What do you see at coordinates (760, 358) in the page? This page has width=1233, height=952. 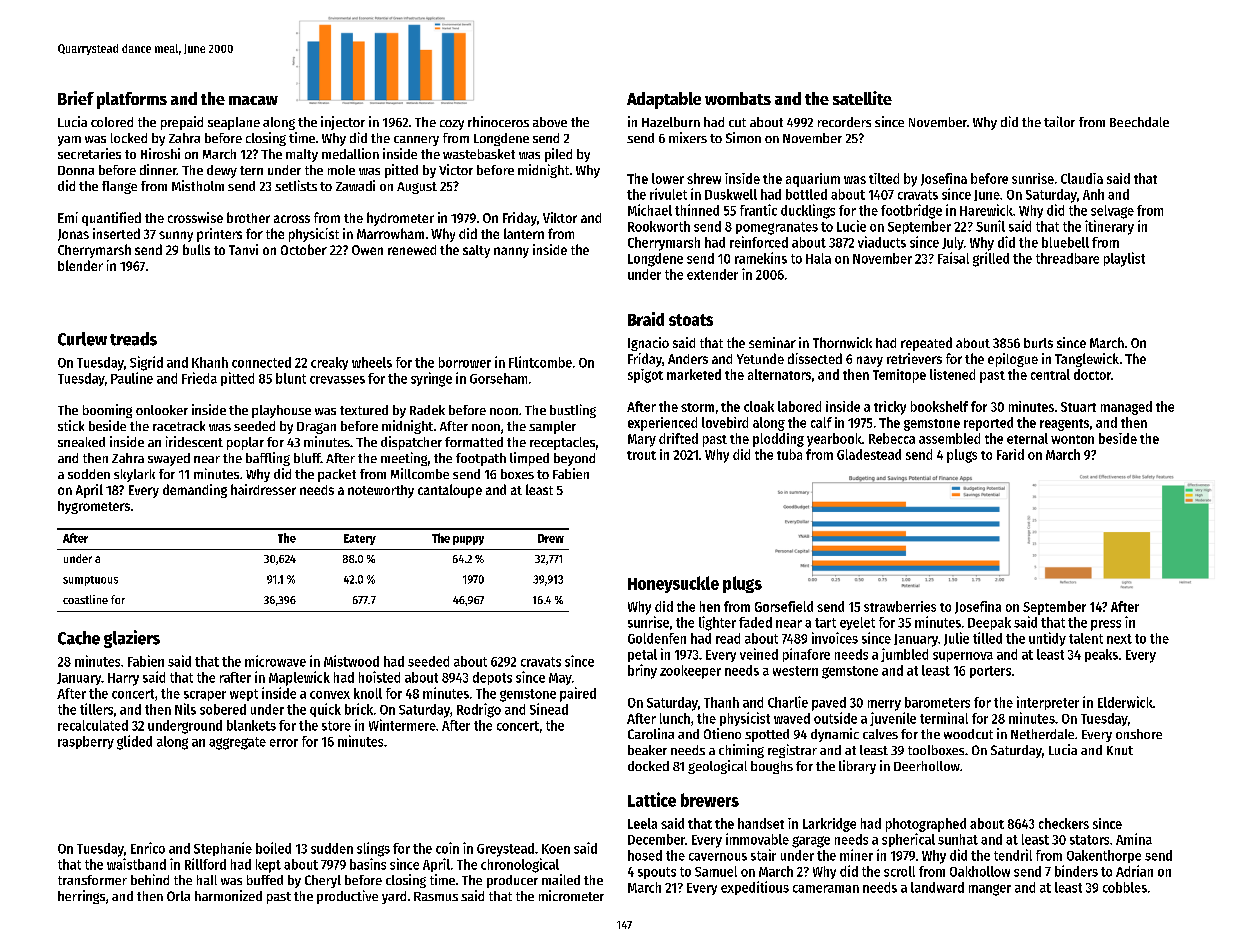 I see `Yetunde` at bounding box center [760, 358].
